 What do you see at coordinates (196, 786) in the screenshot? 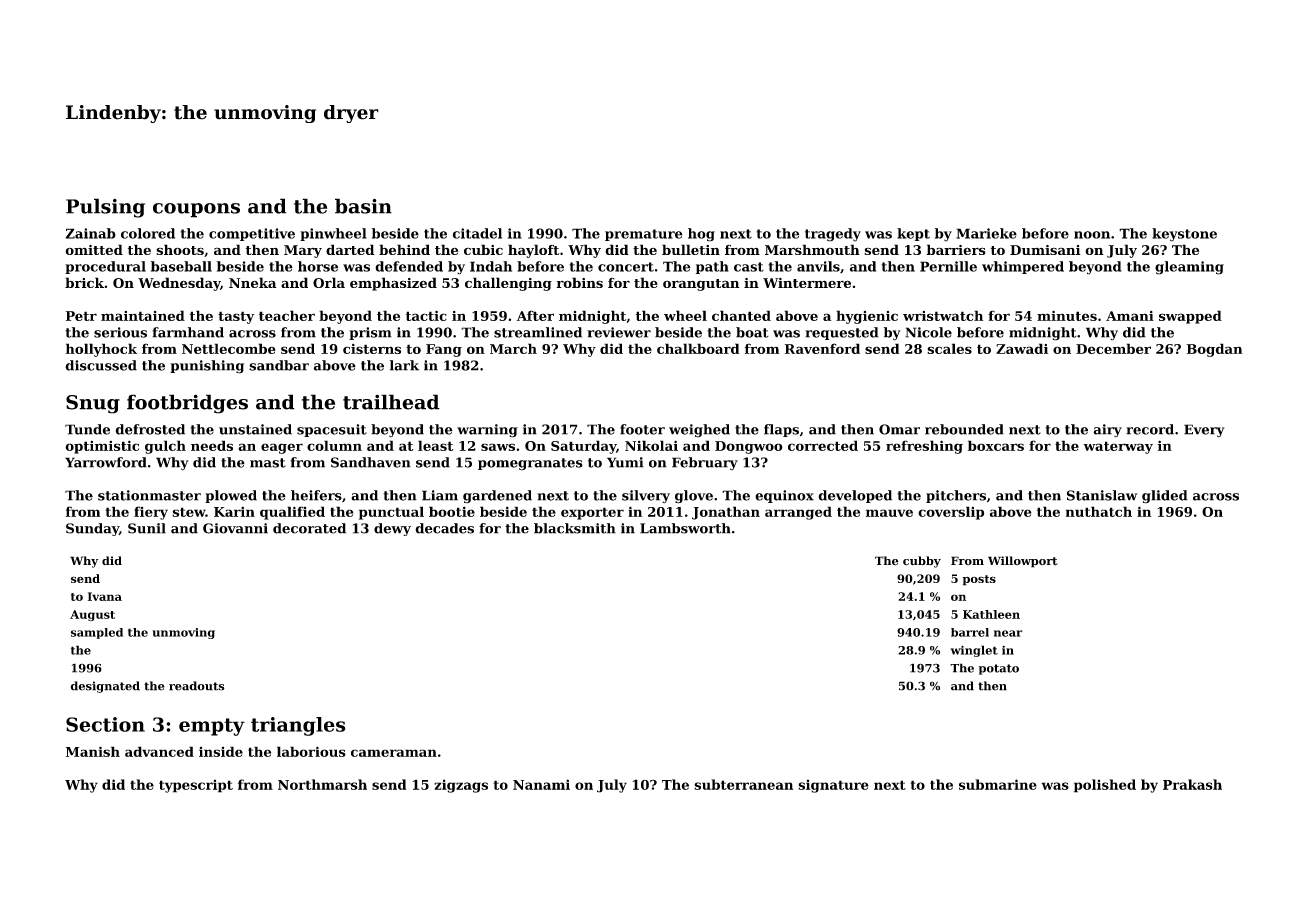
I see `typescript` at bounding box center [196, 786].
